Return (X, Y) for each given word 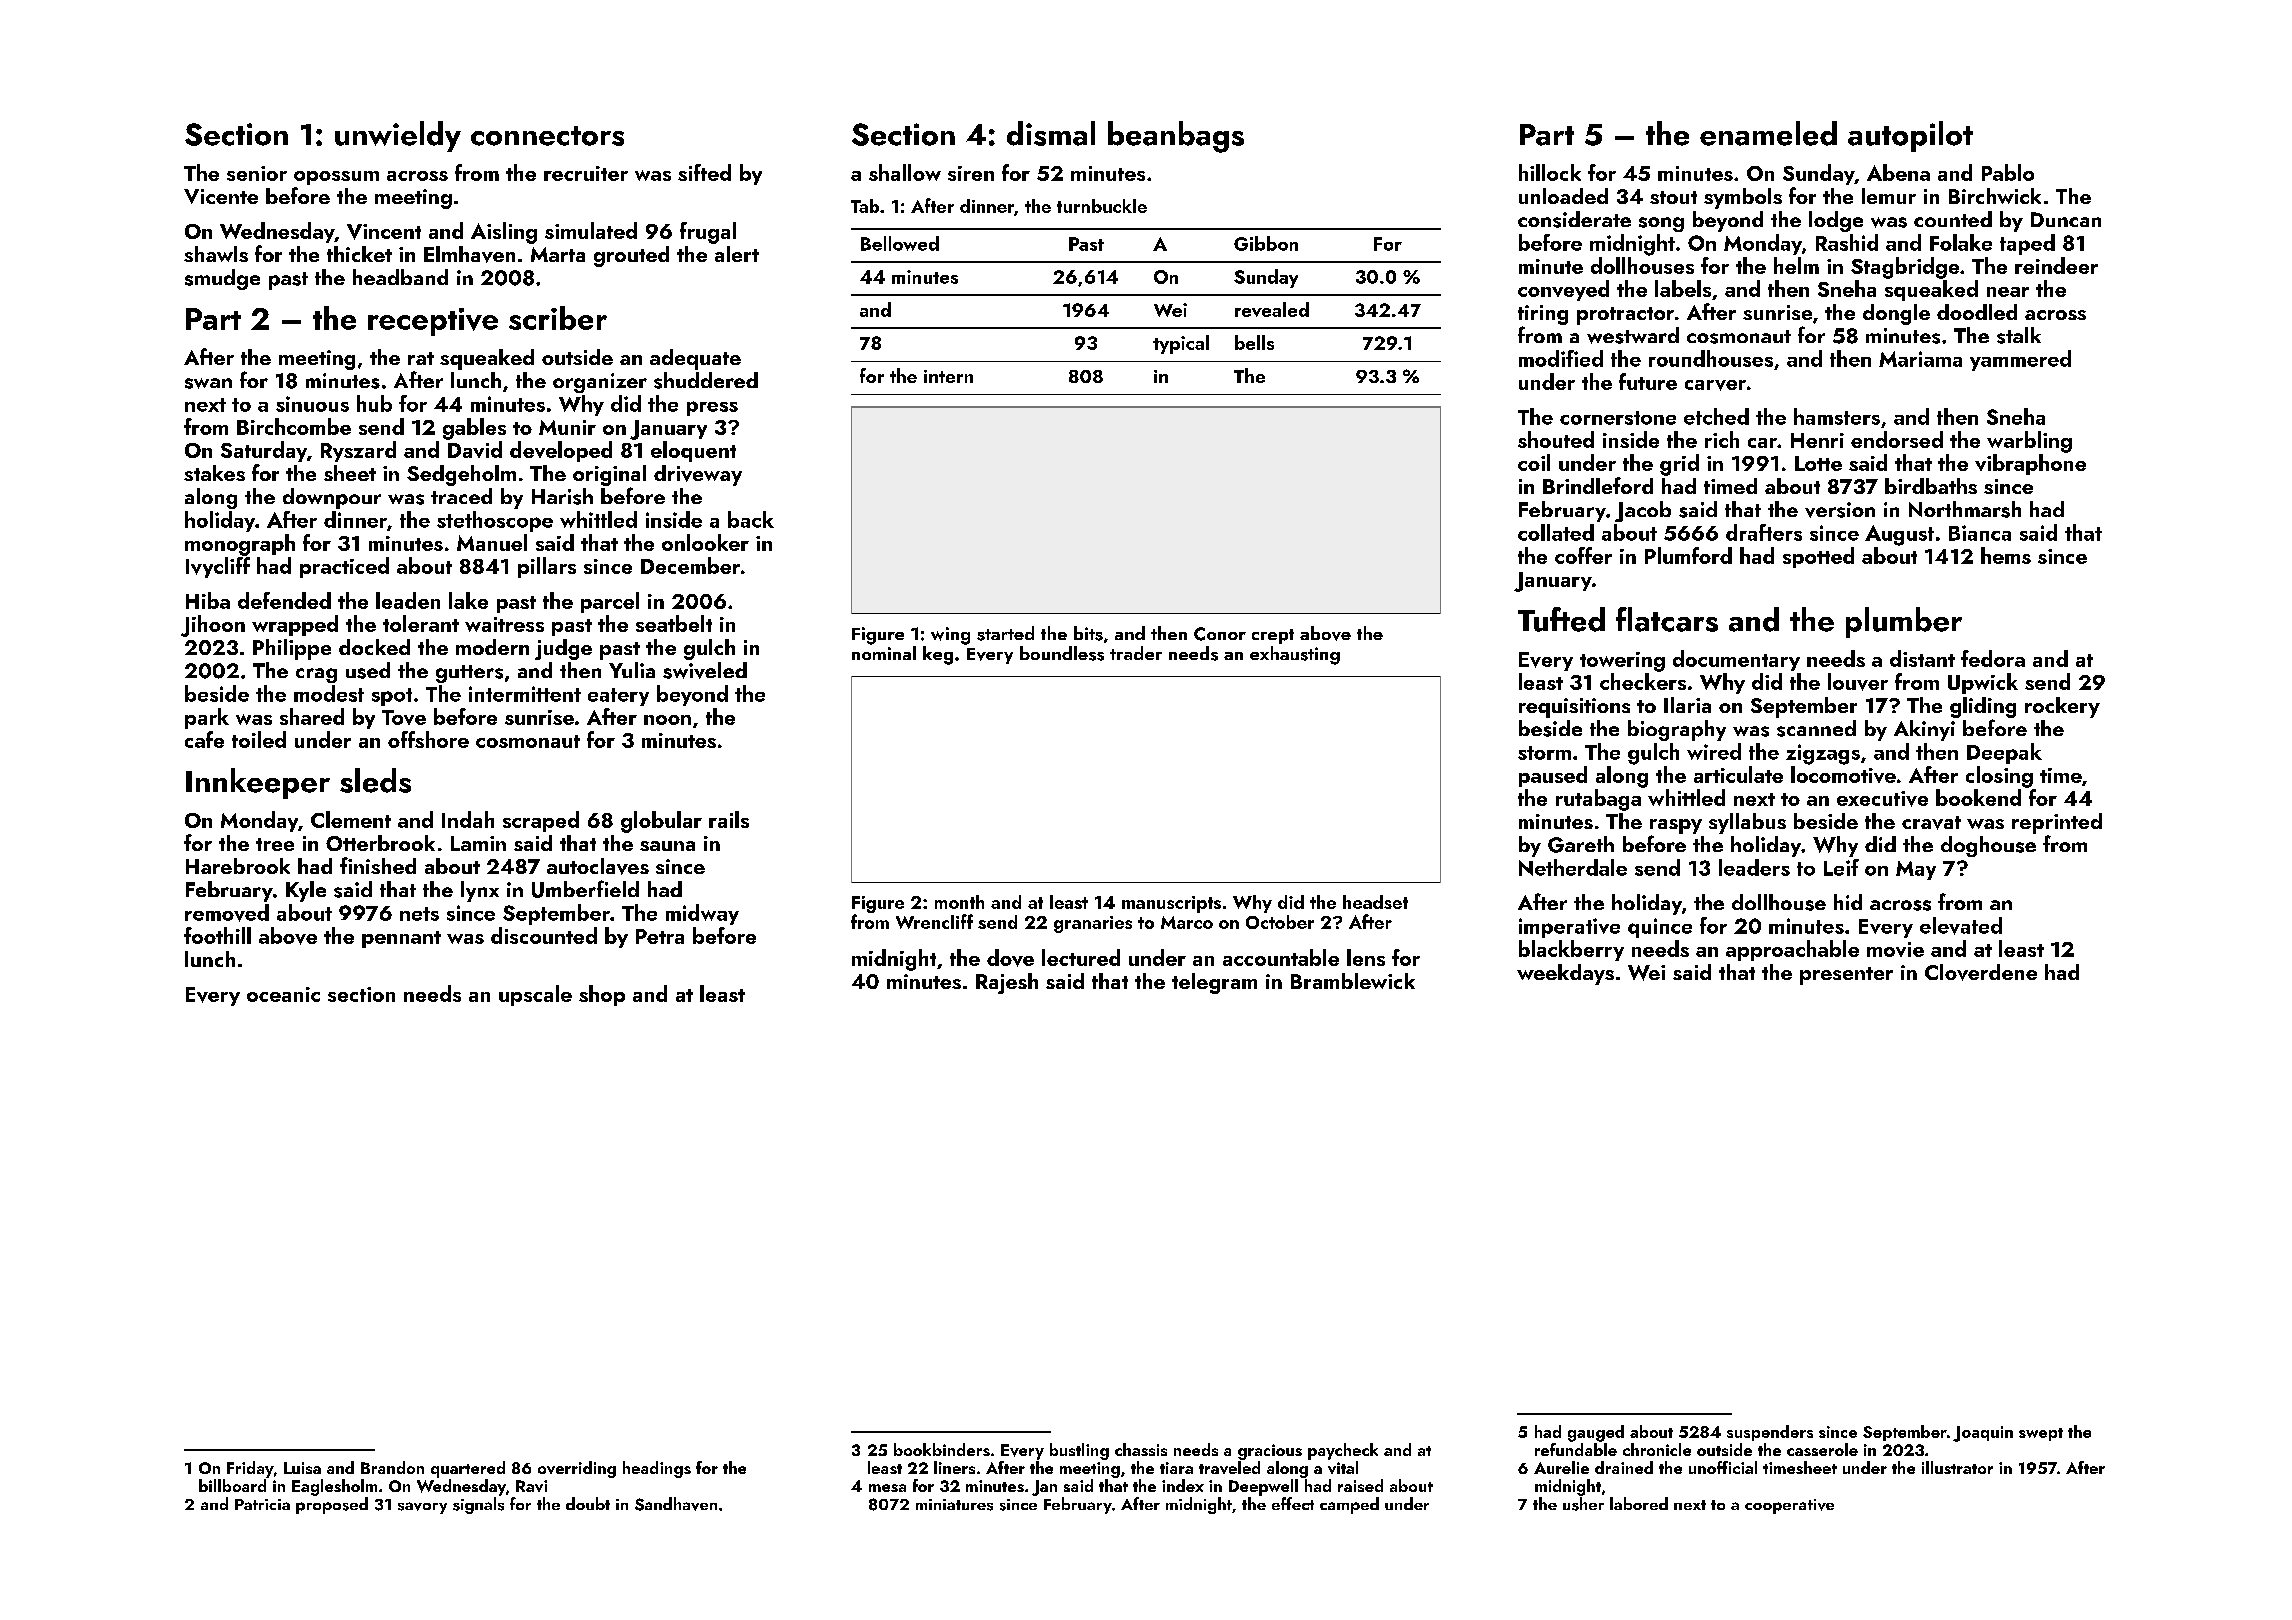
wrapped (295, 625)
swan (208, 383)
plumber (1904, 622)
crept (1273, 636)
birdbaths (1931, 486)
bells (1254, 342)
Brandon (392, 1467)
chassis (1141, 1449)
